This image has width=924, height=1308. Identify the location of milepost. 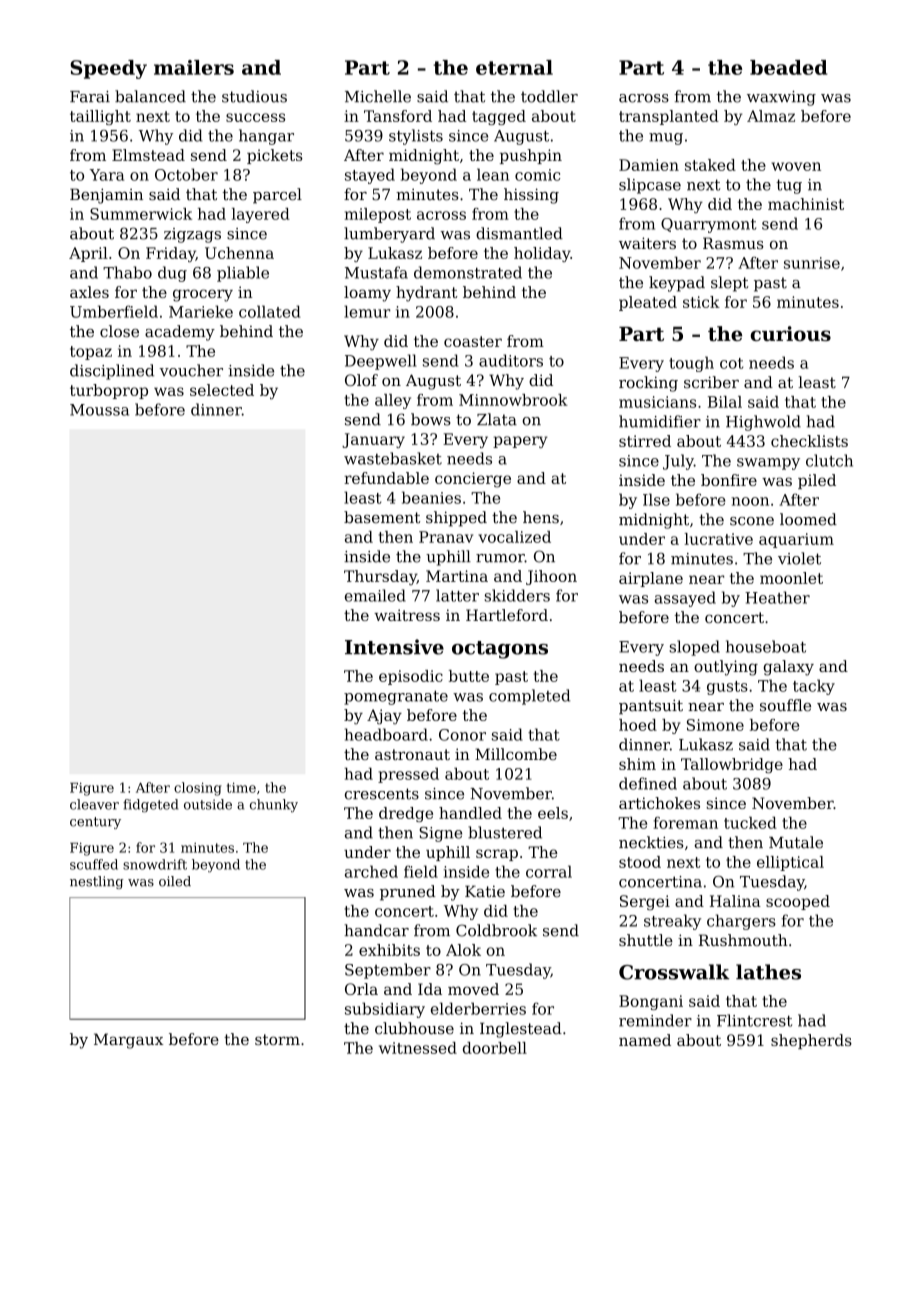
(378, 215).
